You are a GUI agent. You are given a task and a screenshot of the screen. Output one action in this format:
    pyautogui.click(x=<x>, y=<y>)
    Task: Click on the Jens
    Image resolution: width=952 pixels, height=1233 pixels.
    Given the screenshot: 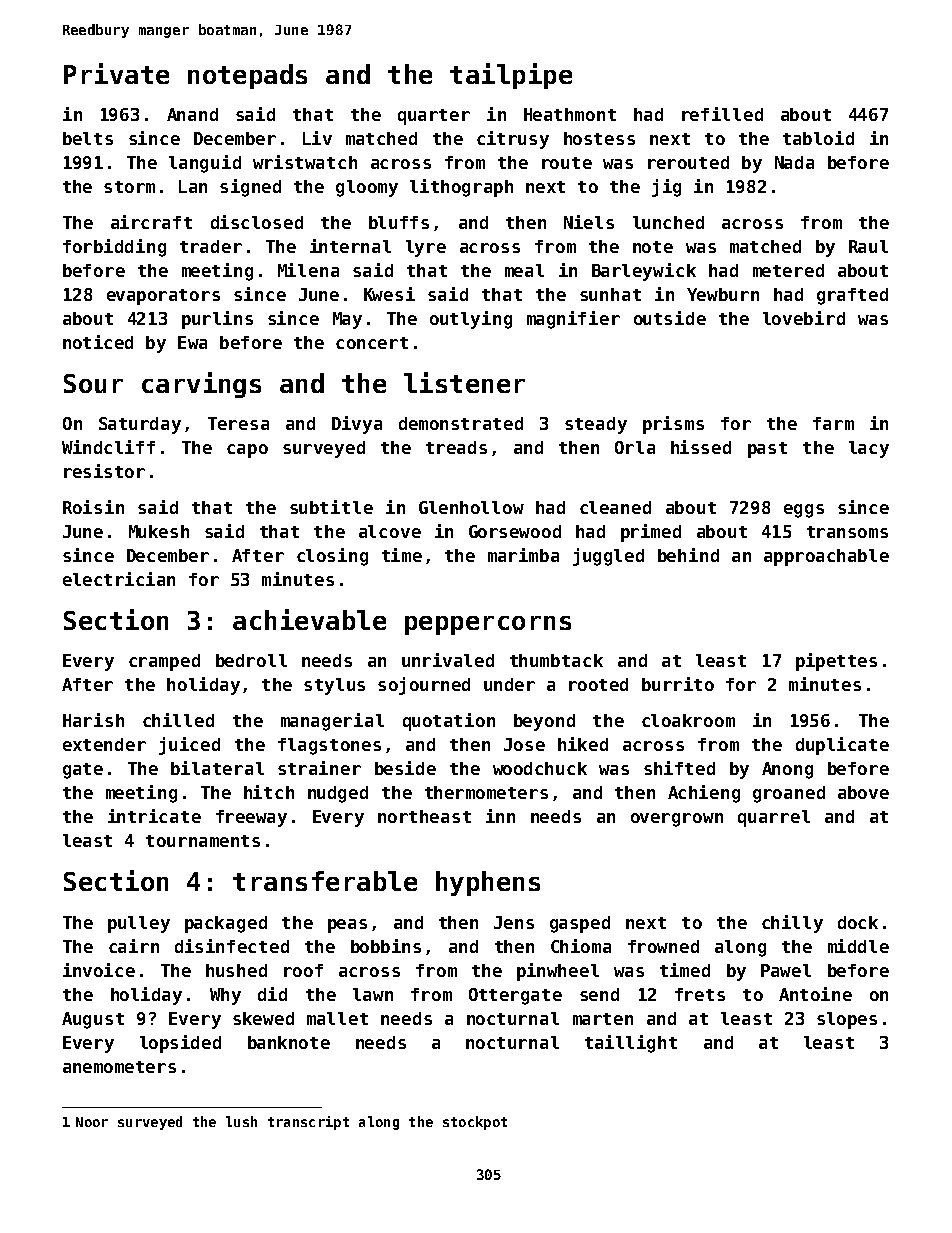 What is the action you would take?
    pyautogui.click(x=514, y=922)
